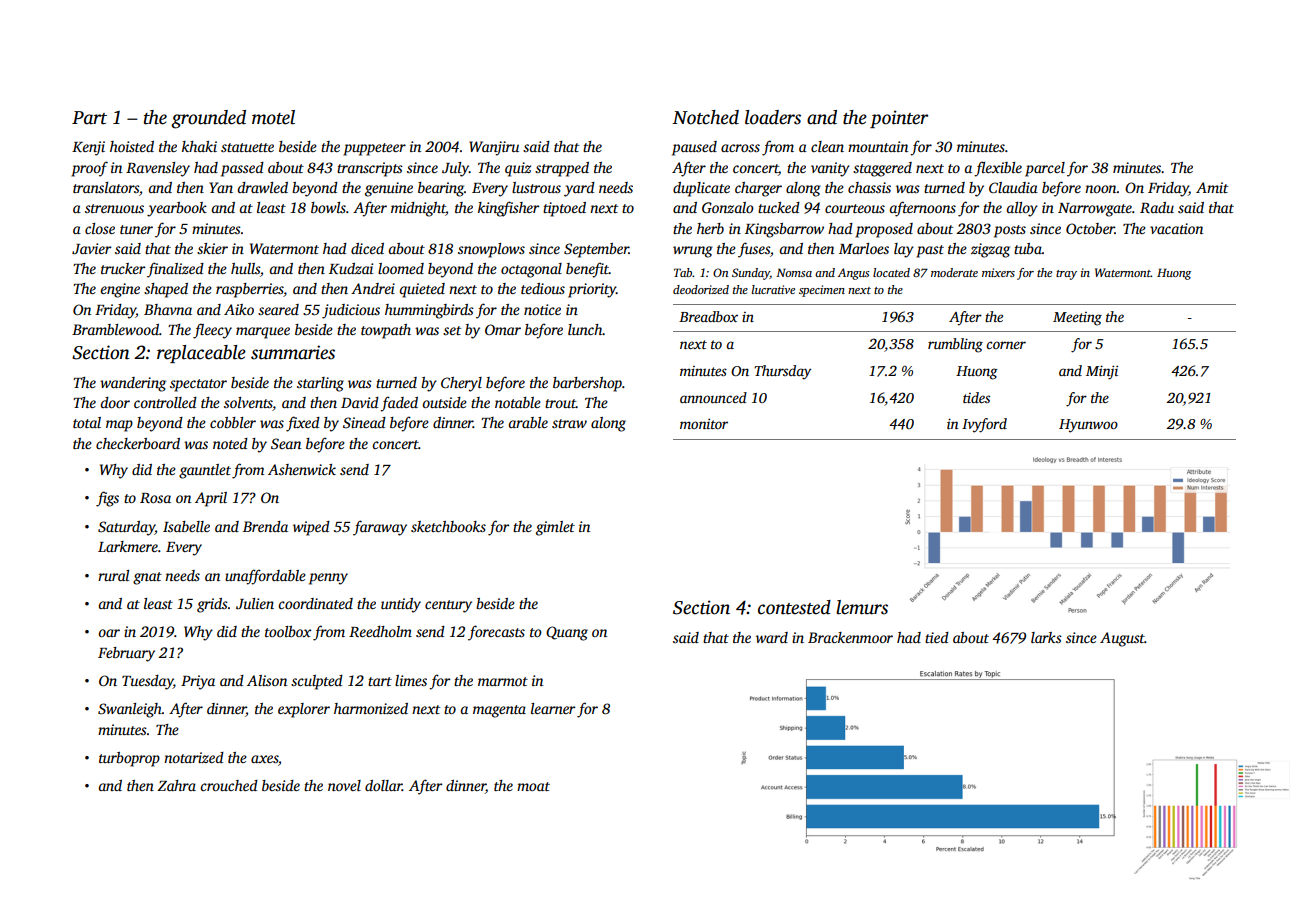 The width and height of the screenshot is (1308, 924). What do you see at coordinates (1028, 248) in the screenshot?
I see `tuba` at bounding box center [1028, 248].
